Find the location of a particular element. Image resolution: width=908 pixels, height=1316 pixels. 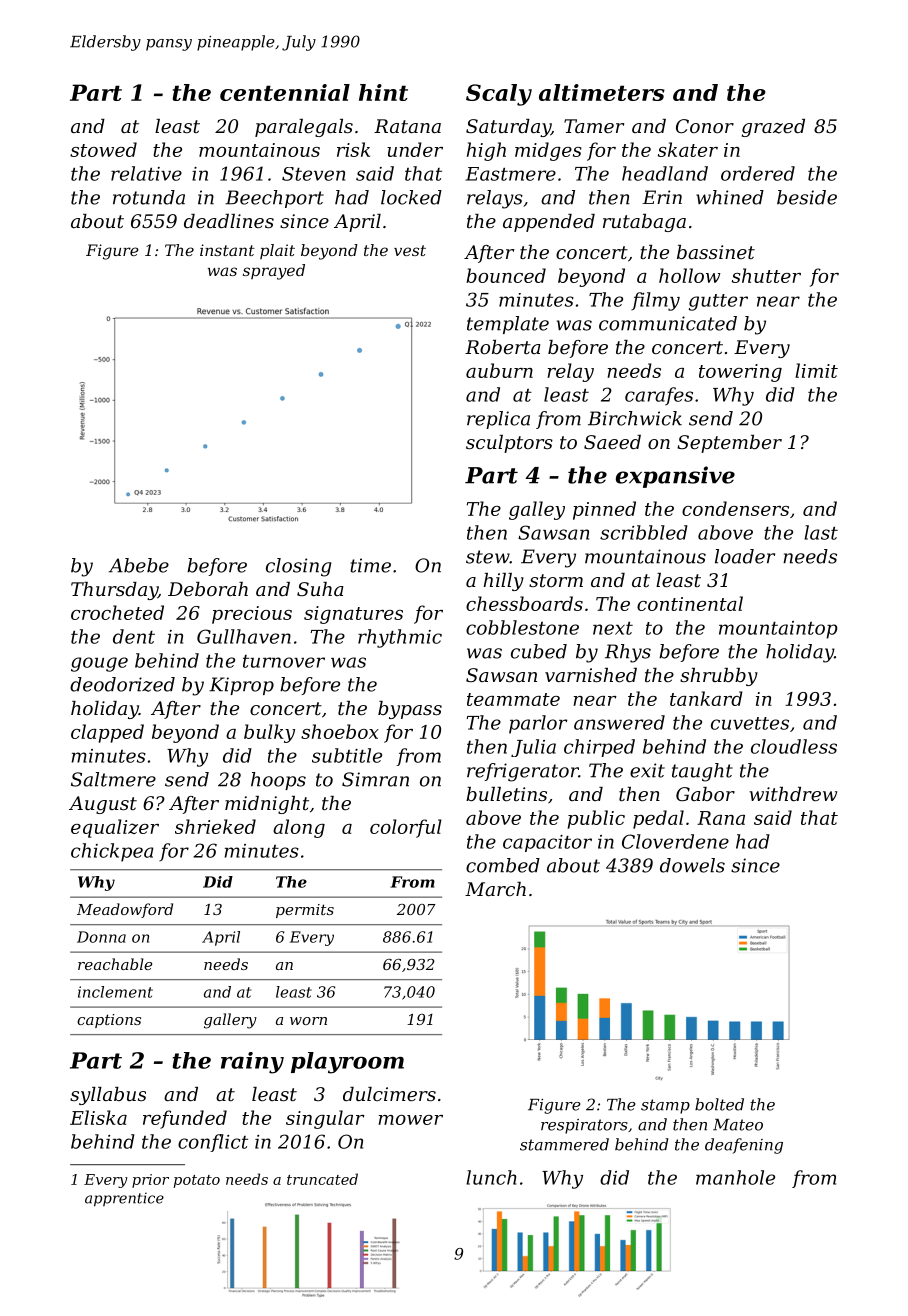

mountaintop is located at coordinates (778, 630).
